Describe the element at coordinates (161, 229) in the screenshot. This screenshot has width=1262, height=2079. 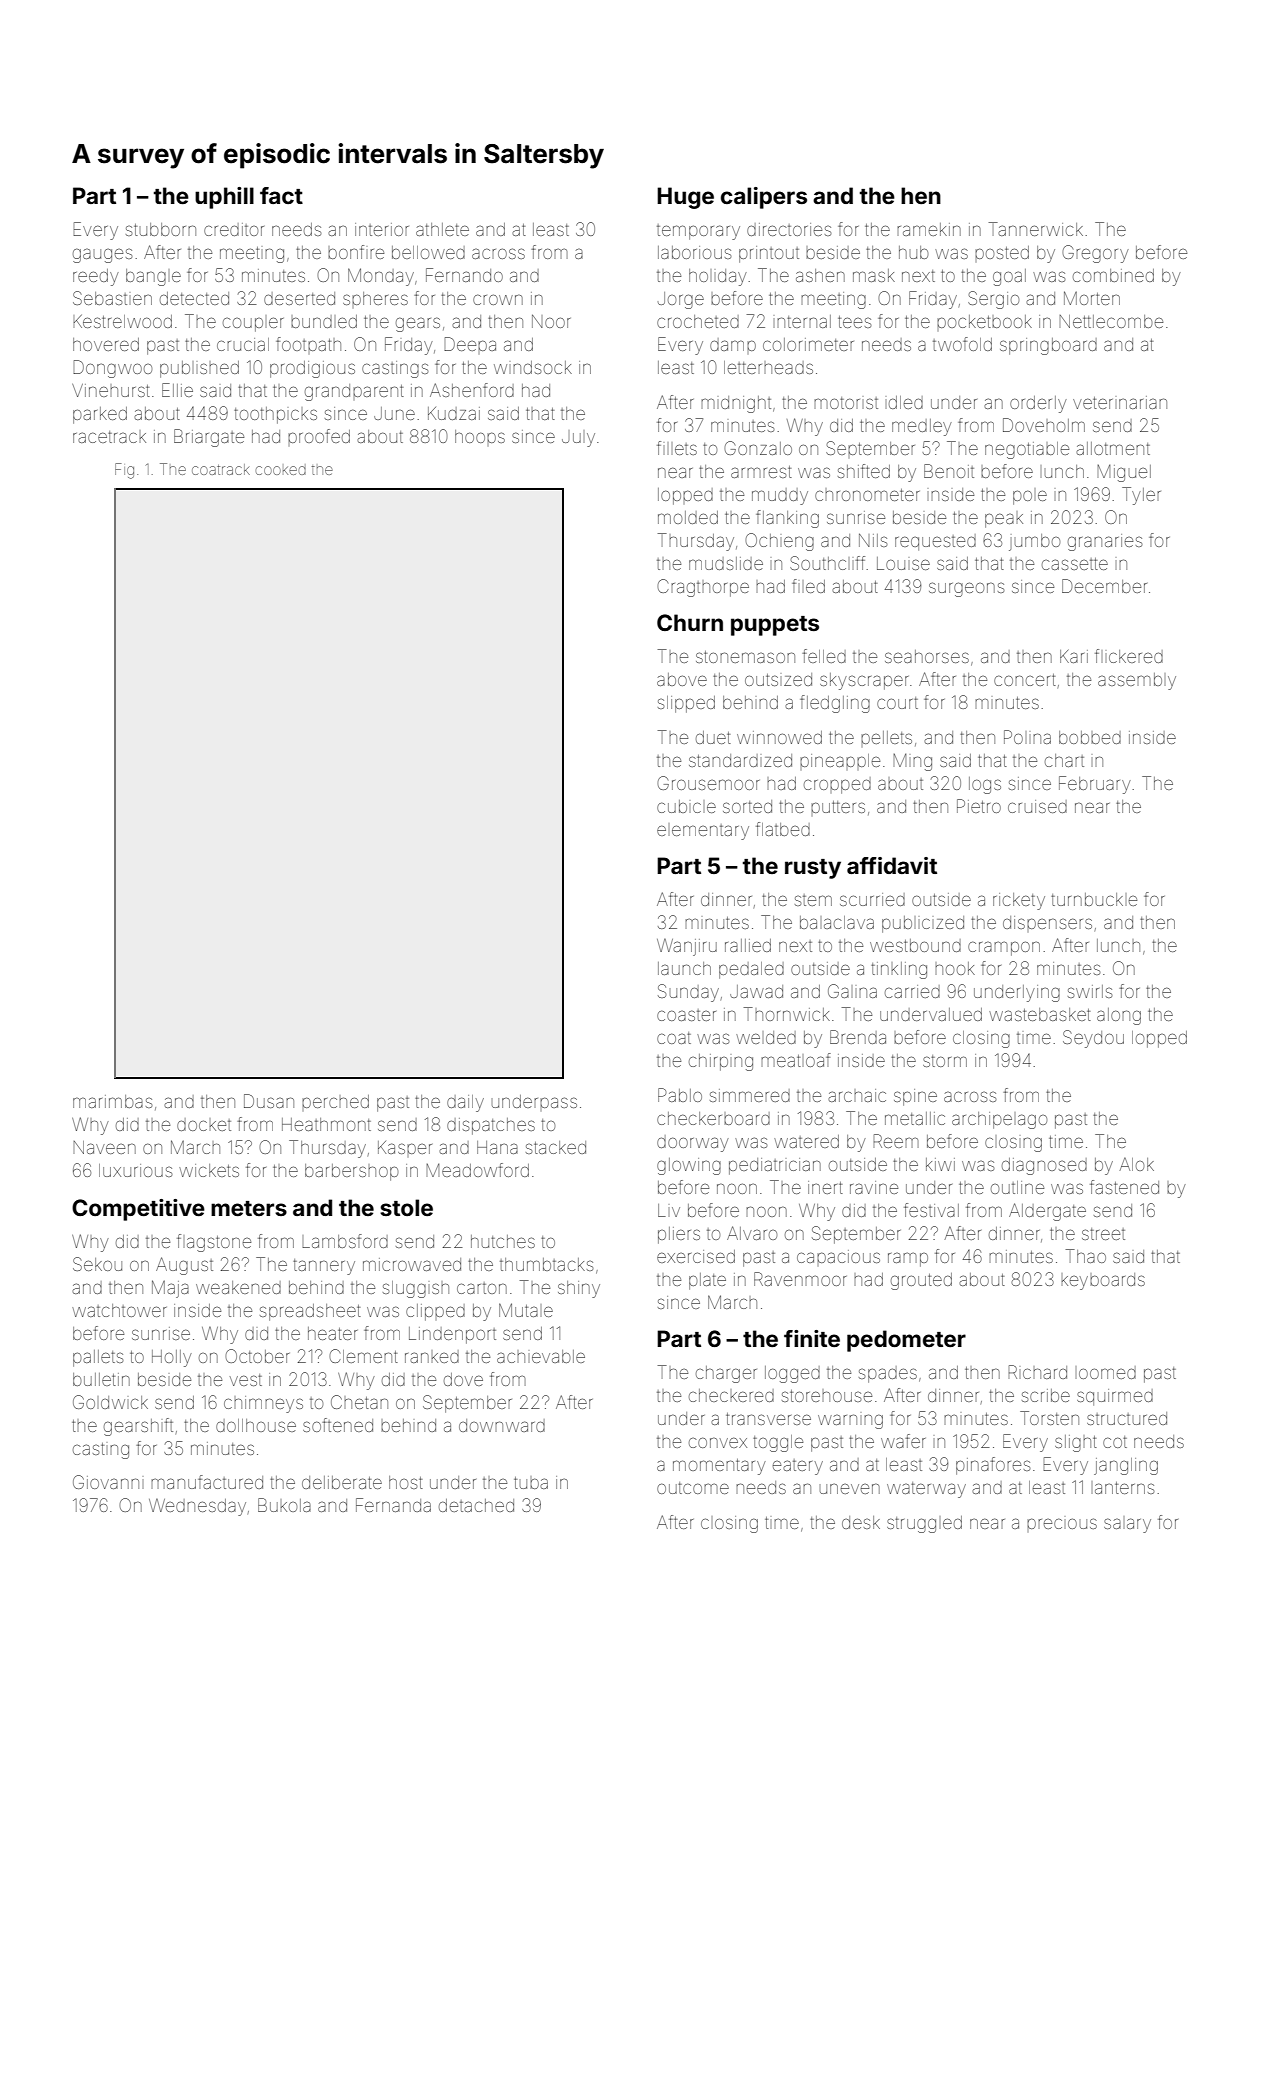
I see `stubborn` at that location.
